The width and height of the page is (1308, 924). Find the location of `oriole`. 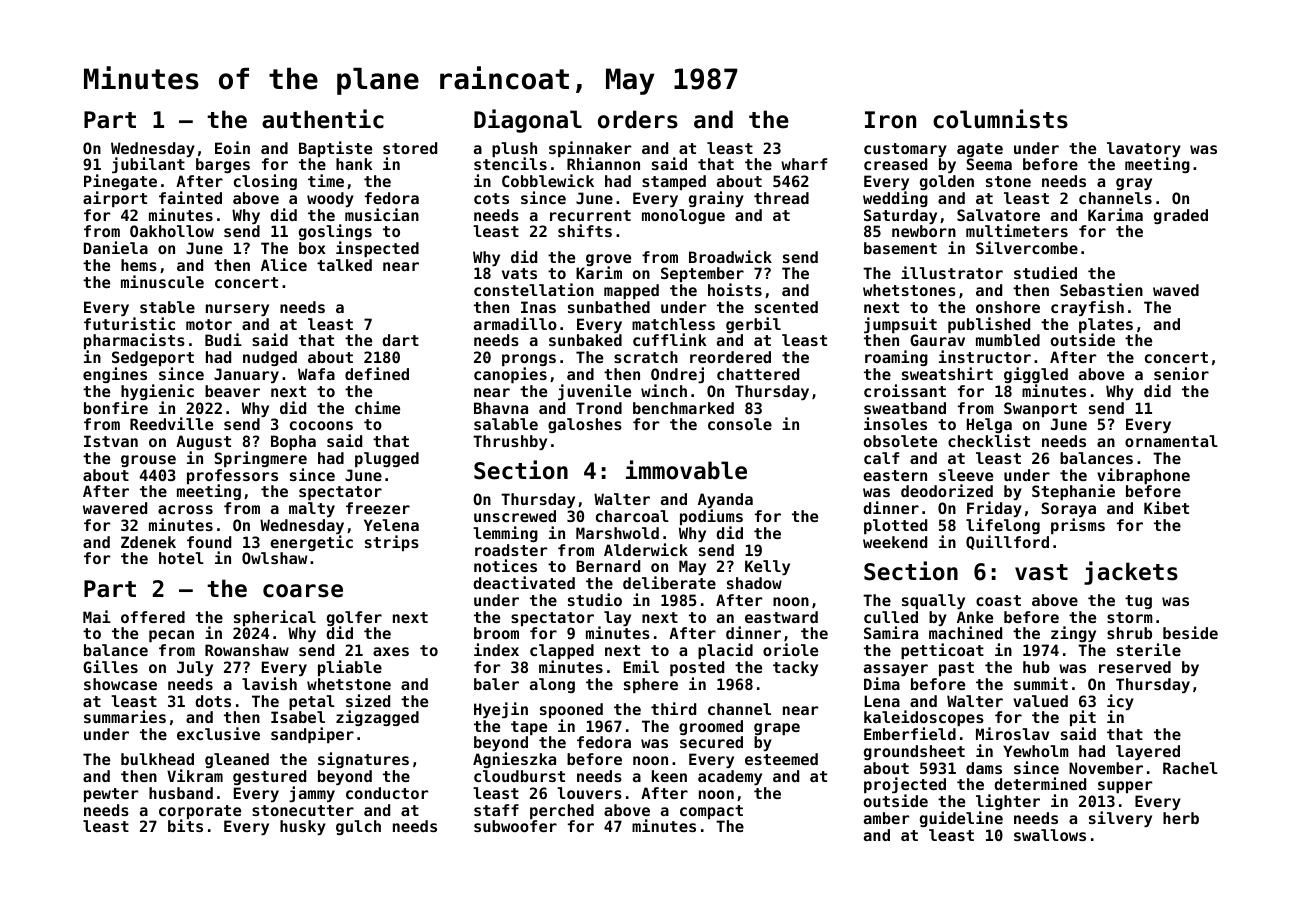

oriole is located at coordinates (790, 649).
